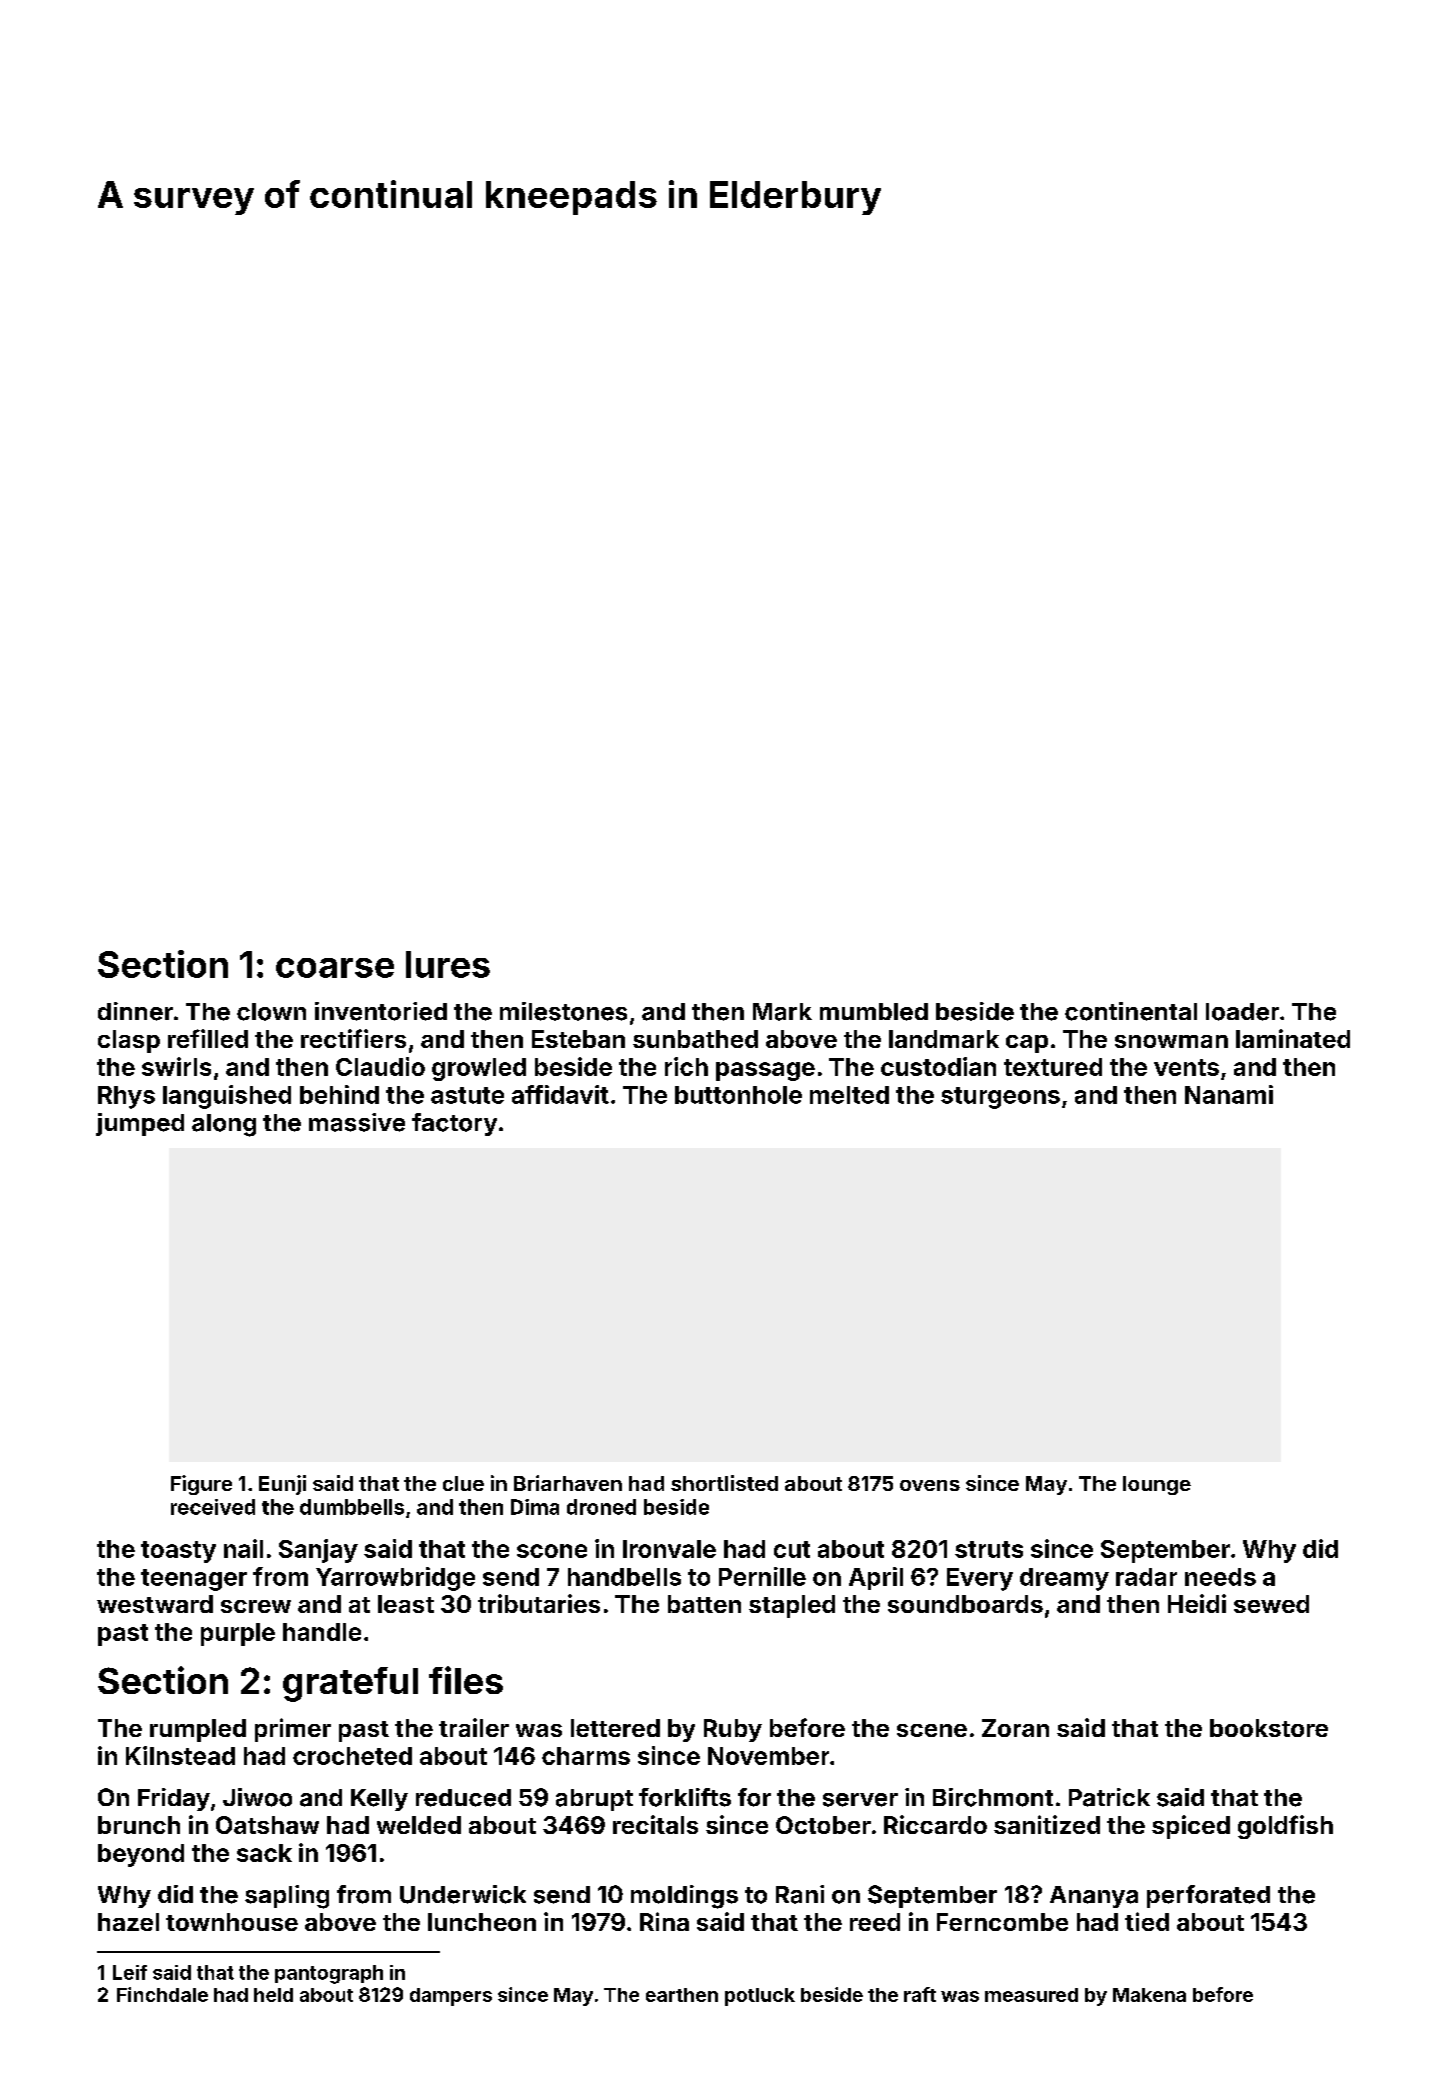 This document has width=1450, height=2100. Describe the element at coordinates (760, 1997) in the document. I see `potluck` at that location.
